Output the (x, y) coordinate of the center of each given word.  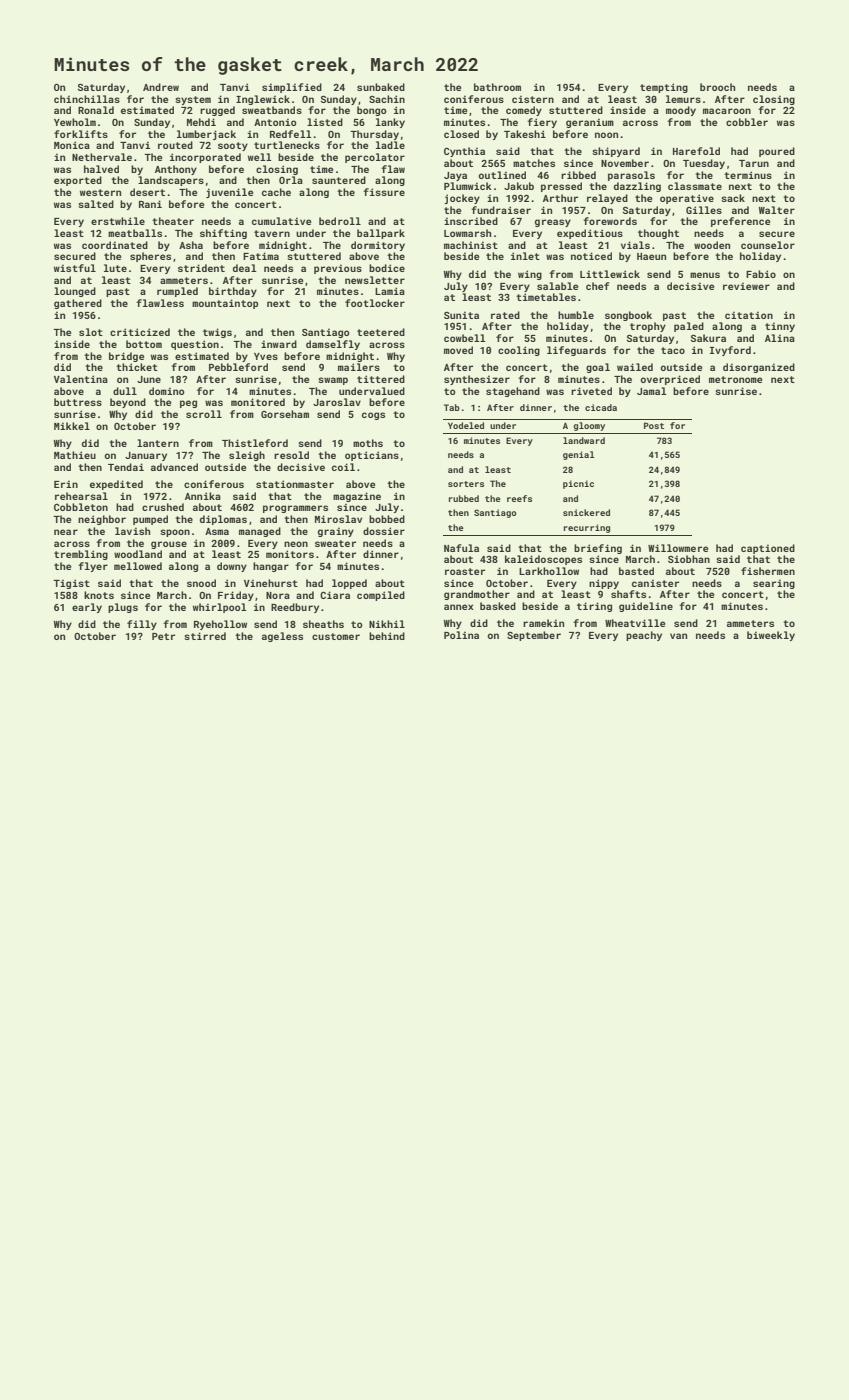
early (87, 608)
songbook (628, 316)
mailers (359, 367)
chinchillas (87, 99)
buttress (78, 402)
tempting (664, 88)
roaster (465, 571)
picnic (578, 484)
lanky (390, 123)
